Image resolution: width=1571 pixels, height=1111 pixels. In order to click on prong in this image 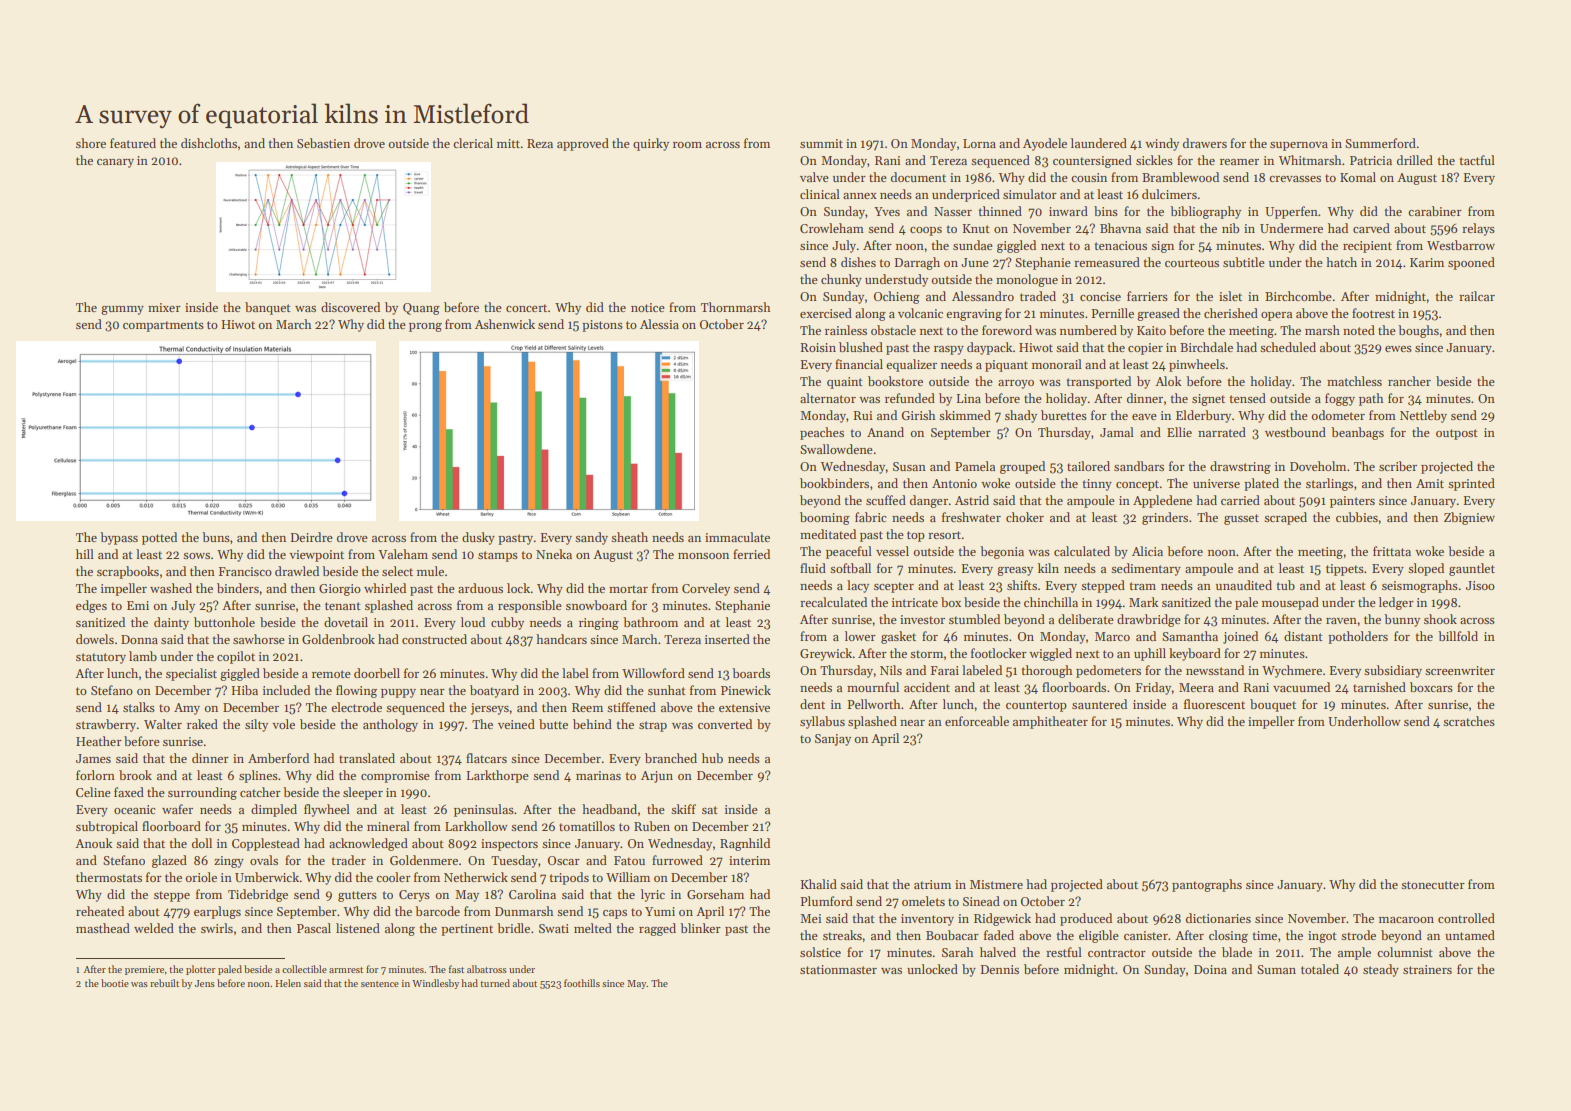, I will do `click(425, 327)`.
